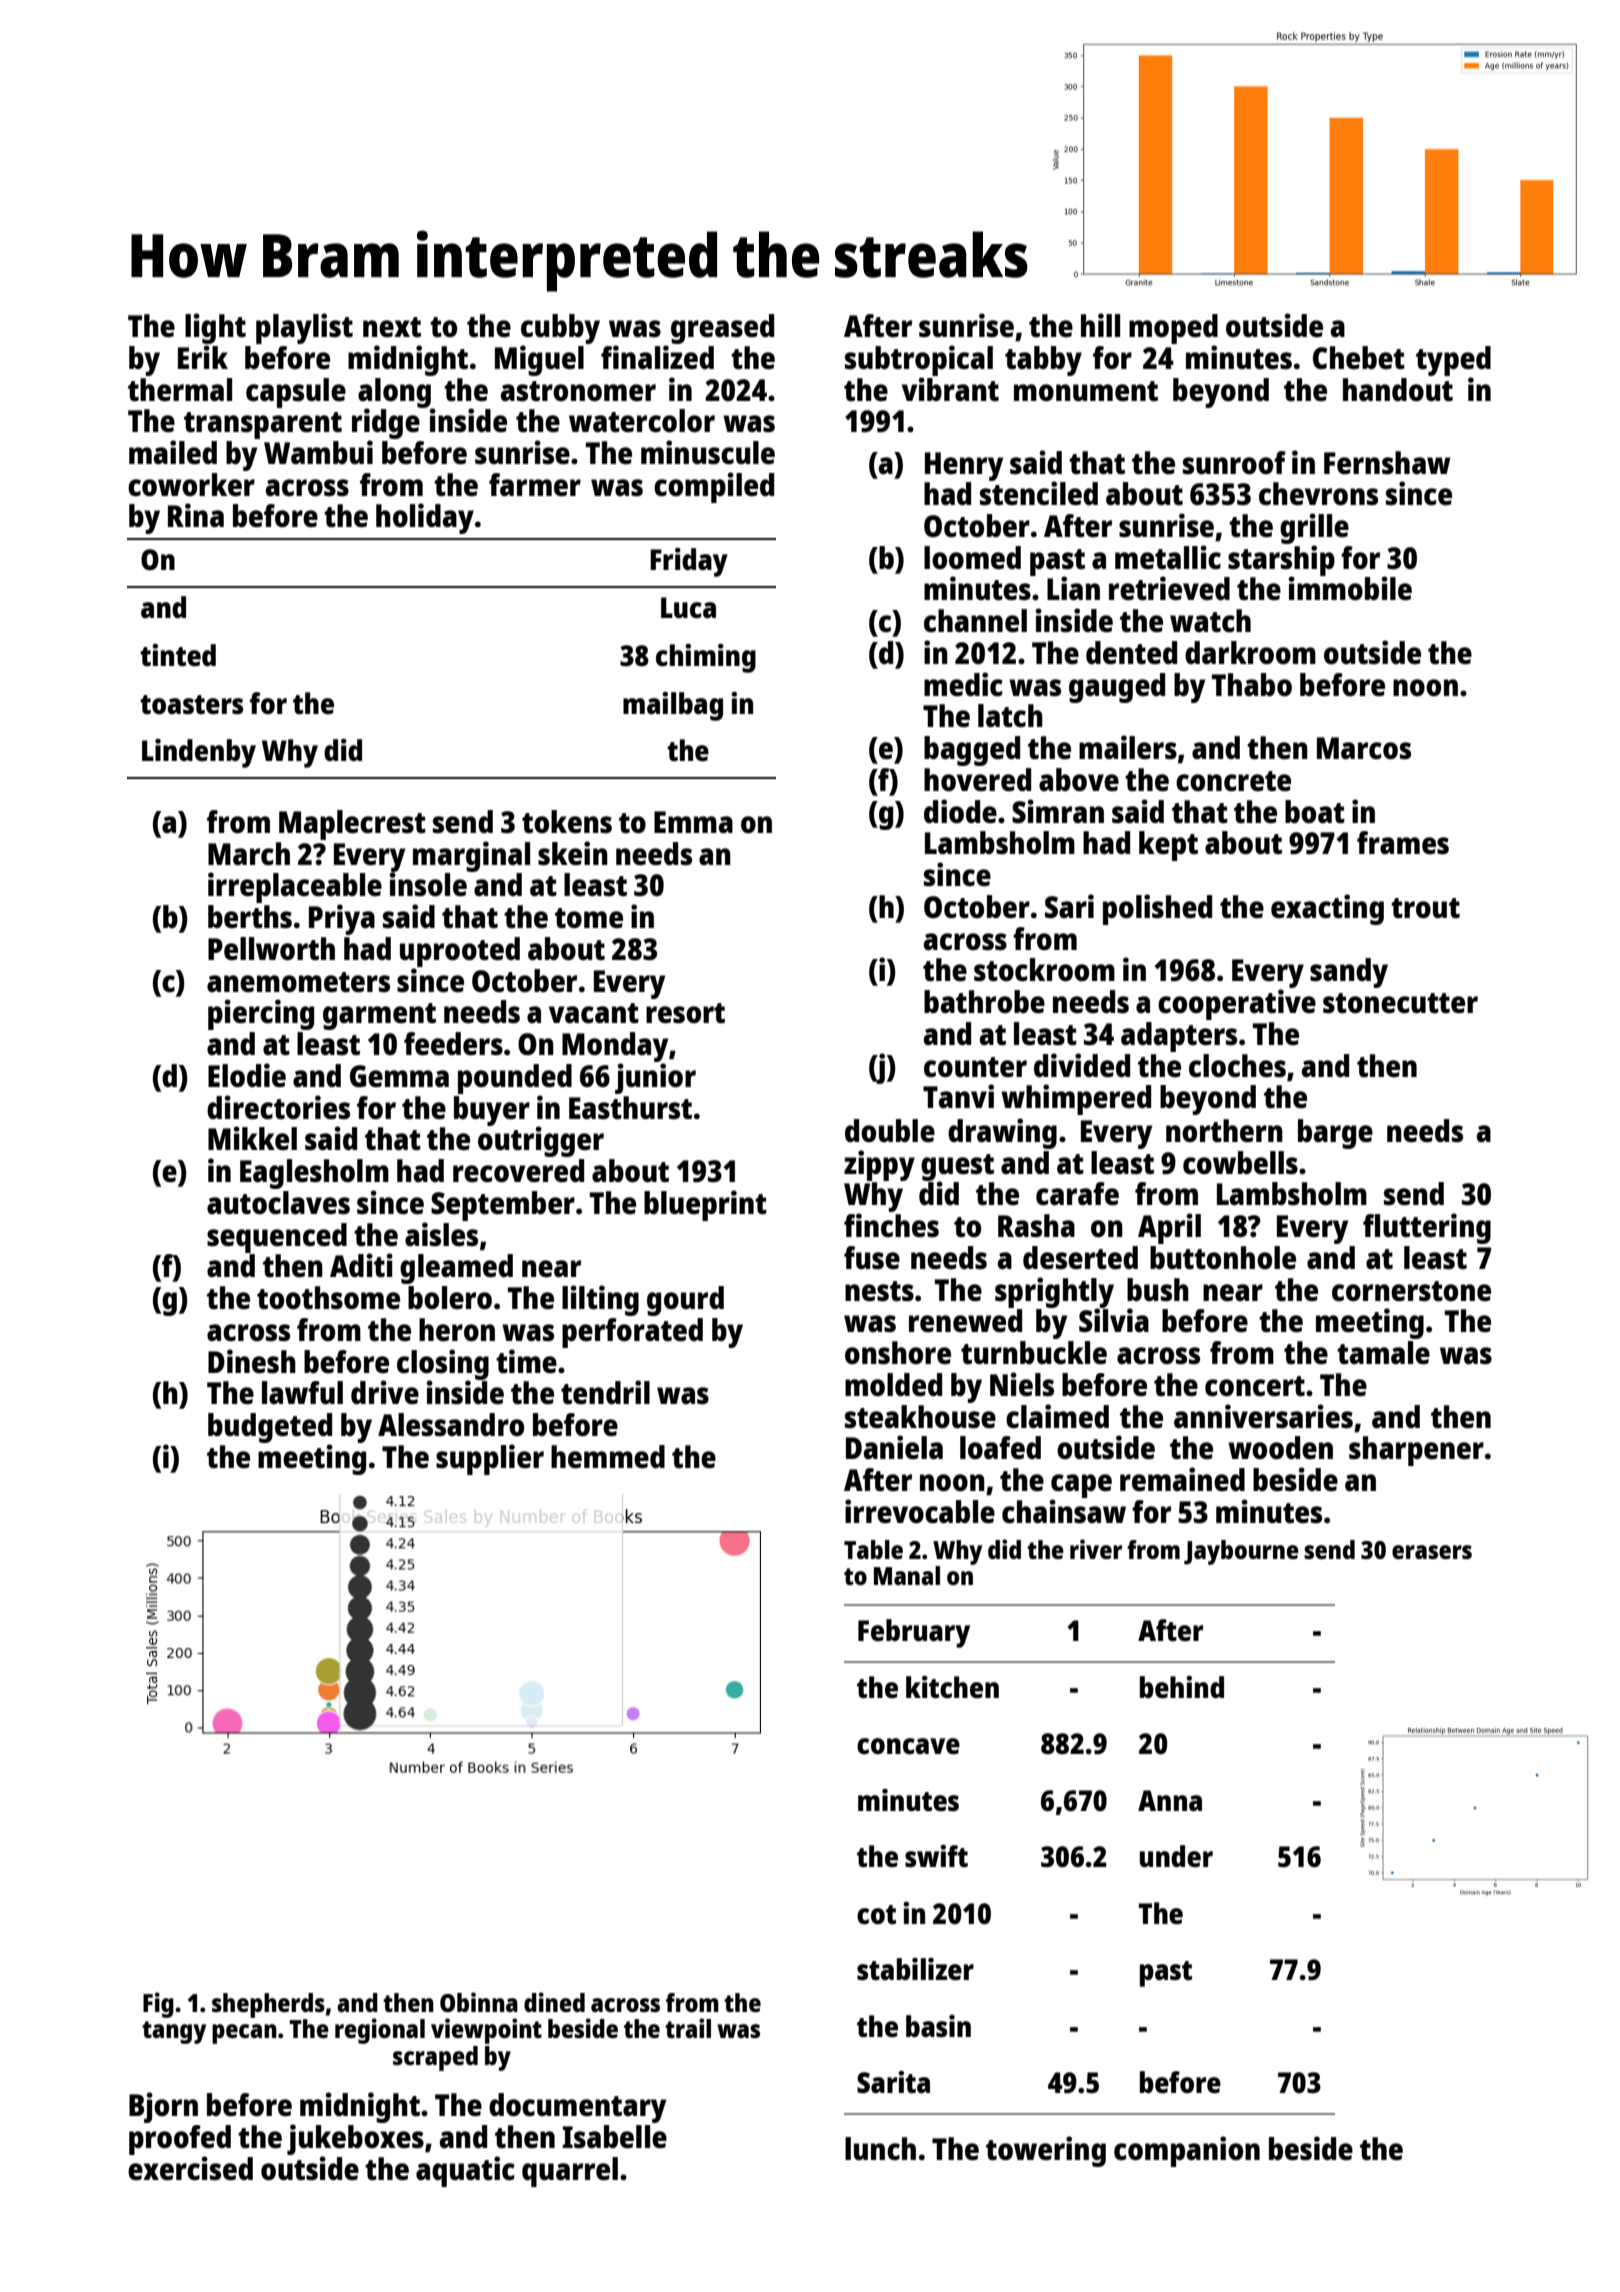 The width and height of the image is (1620, 2292). I want to click on cubby, so click(560, 329).
